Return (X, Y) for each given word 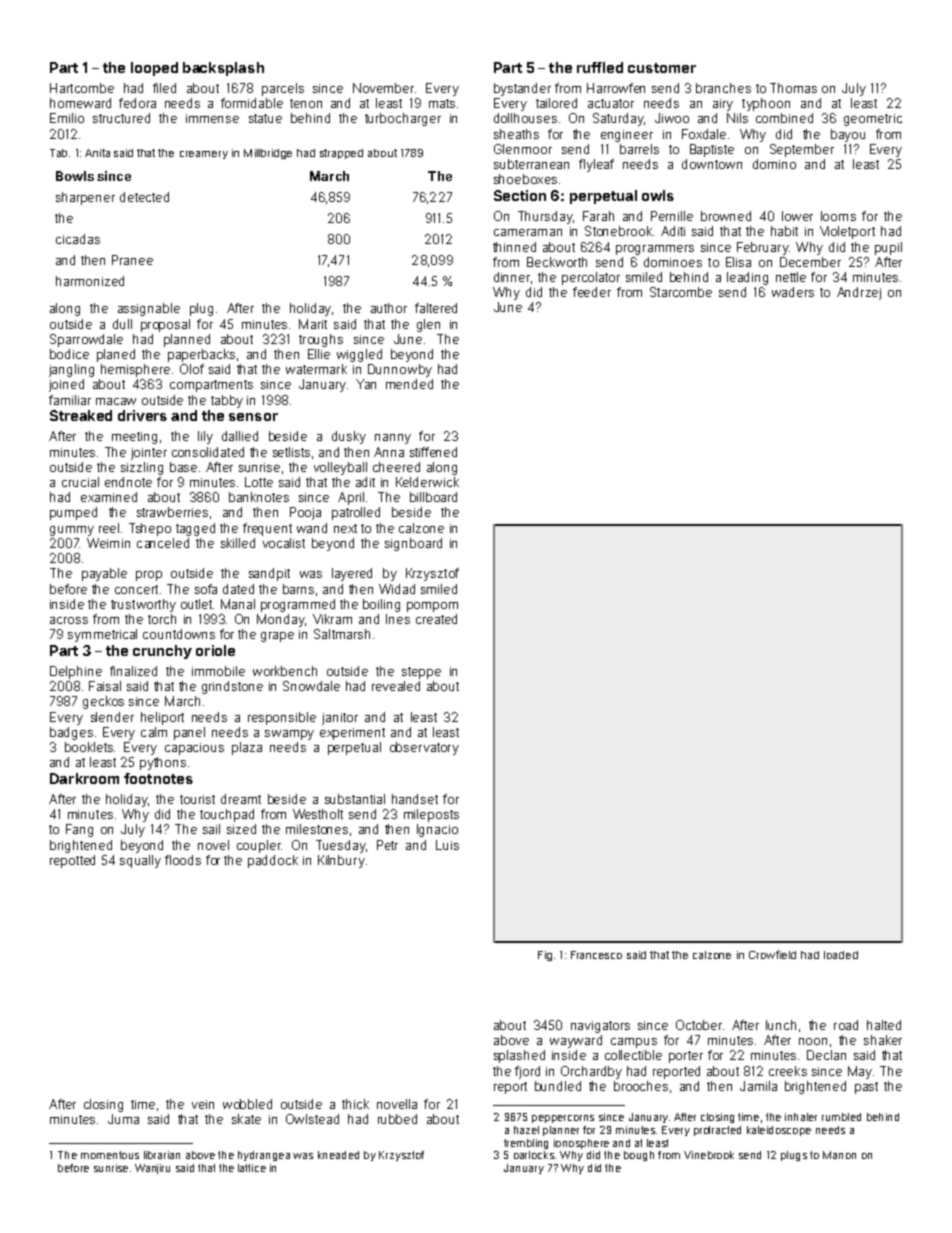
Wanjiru (152, 1169)
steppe (421, 673)
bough (639, 1156)
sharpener (85, 198)
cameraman (528, 232)
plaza (247, 748)
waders (793, 292)
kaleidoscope (779, 1131)
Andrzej (859, 293)
